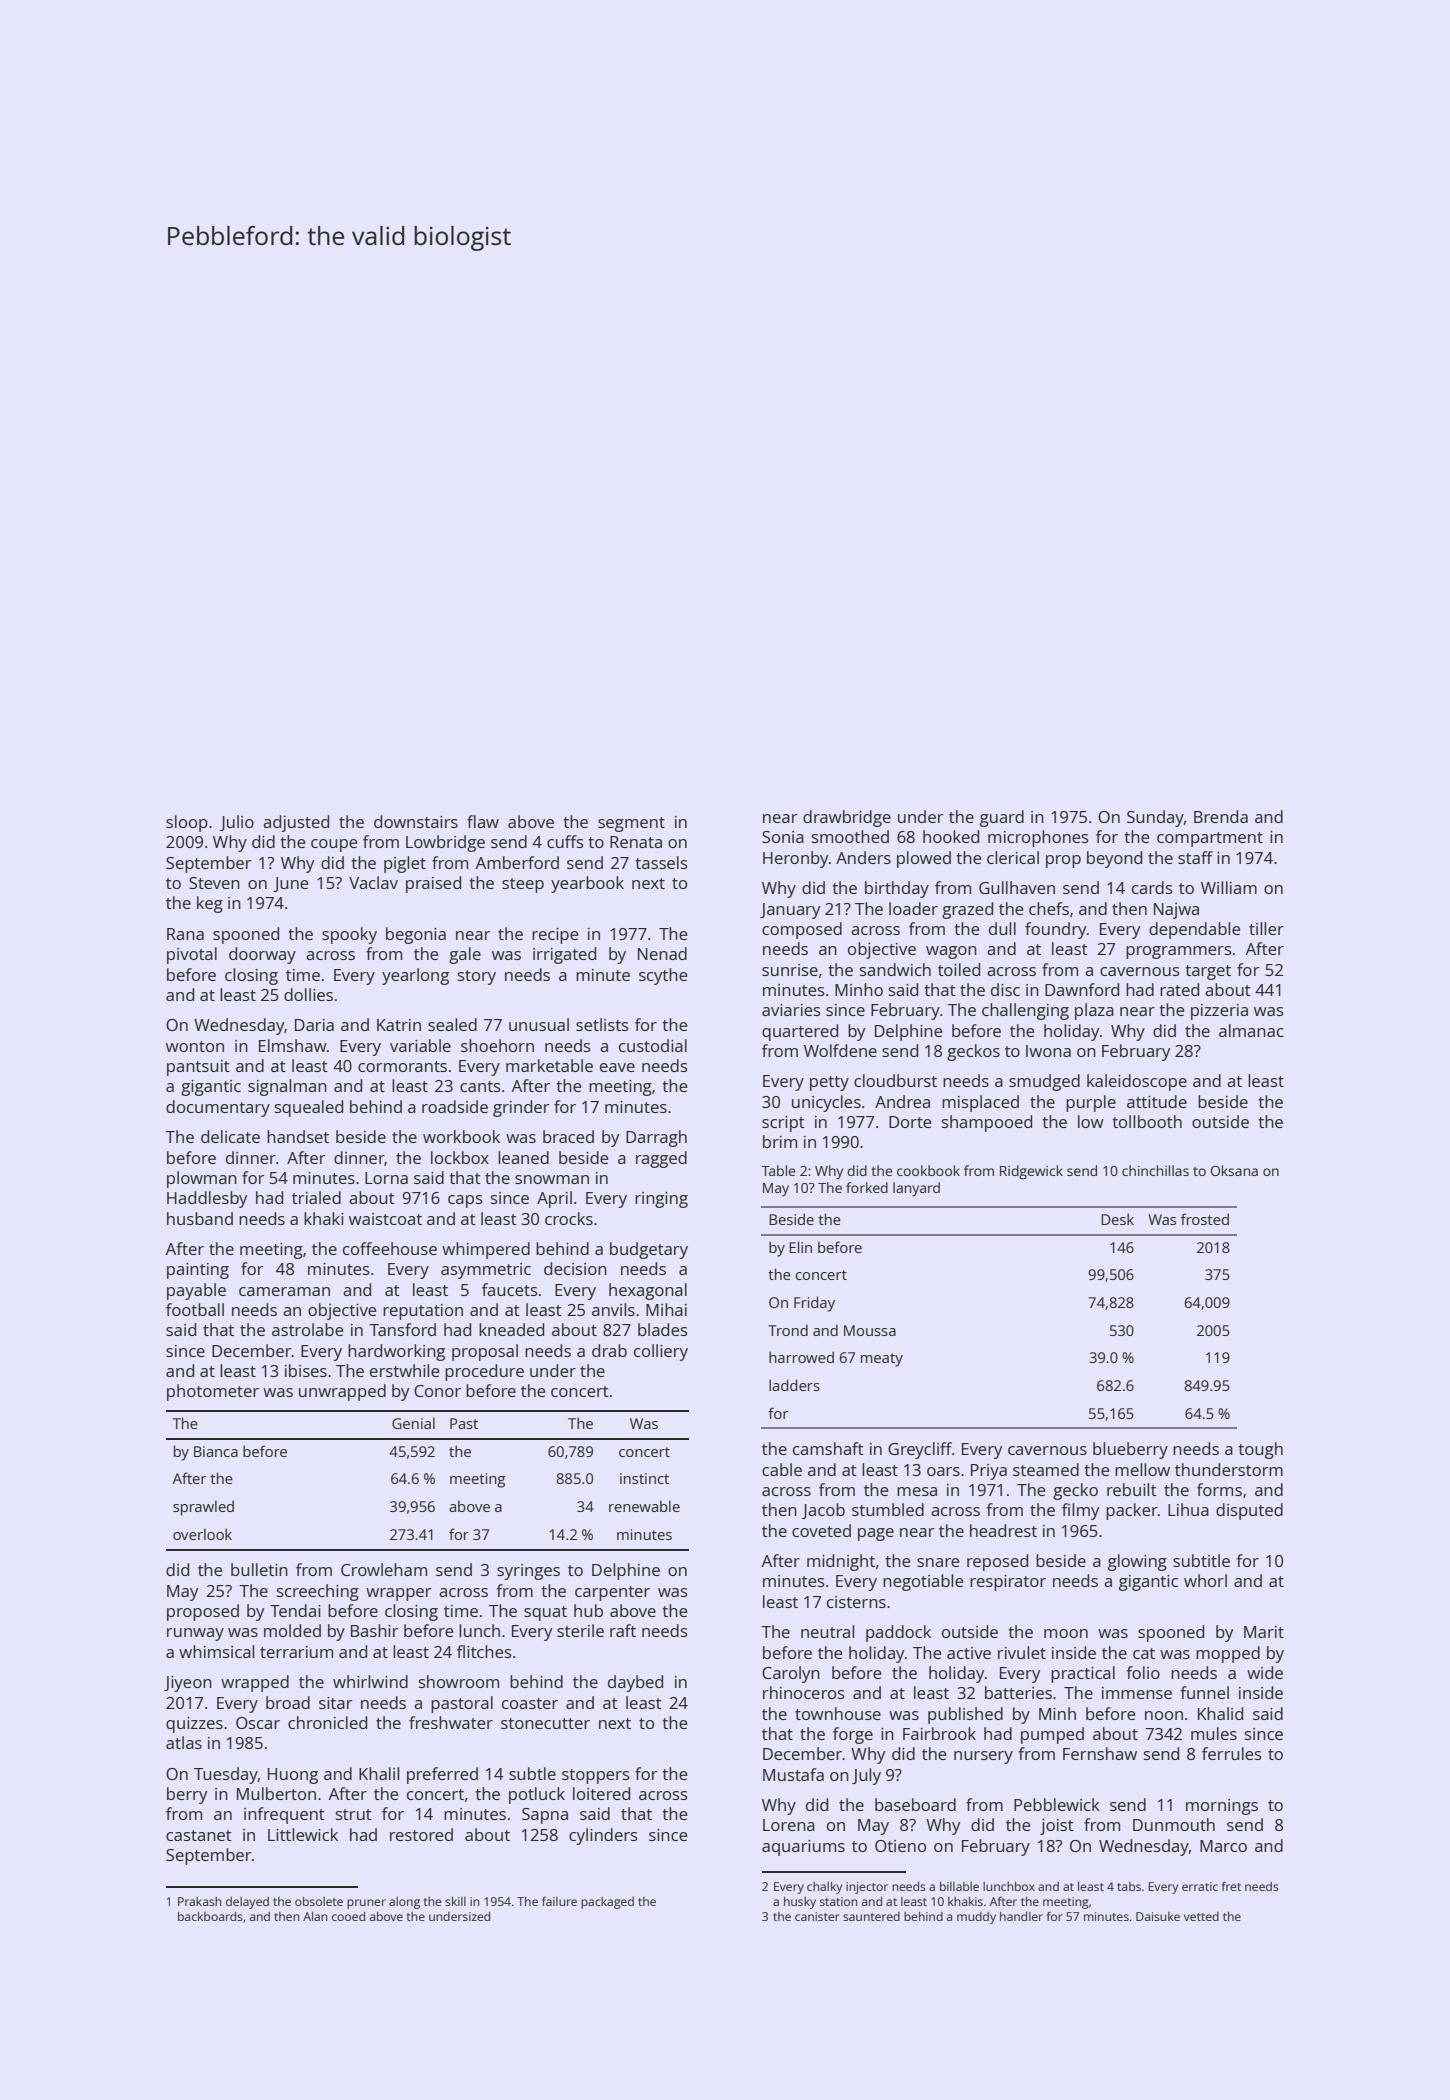  I want to click on segment, so click(631, 824).
